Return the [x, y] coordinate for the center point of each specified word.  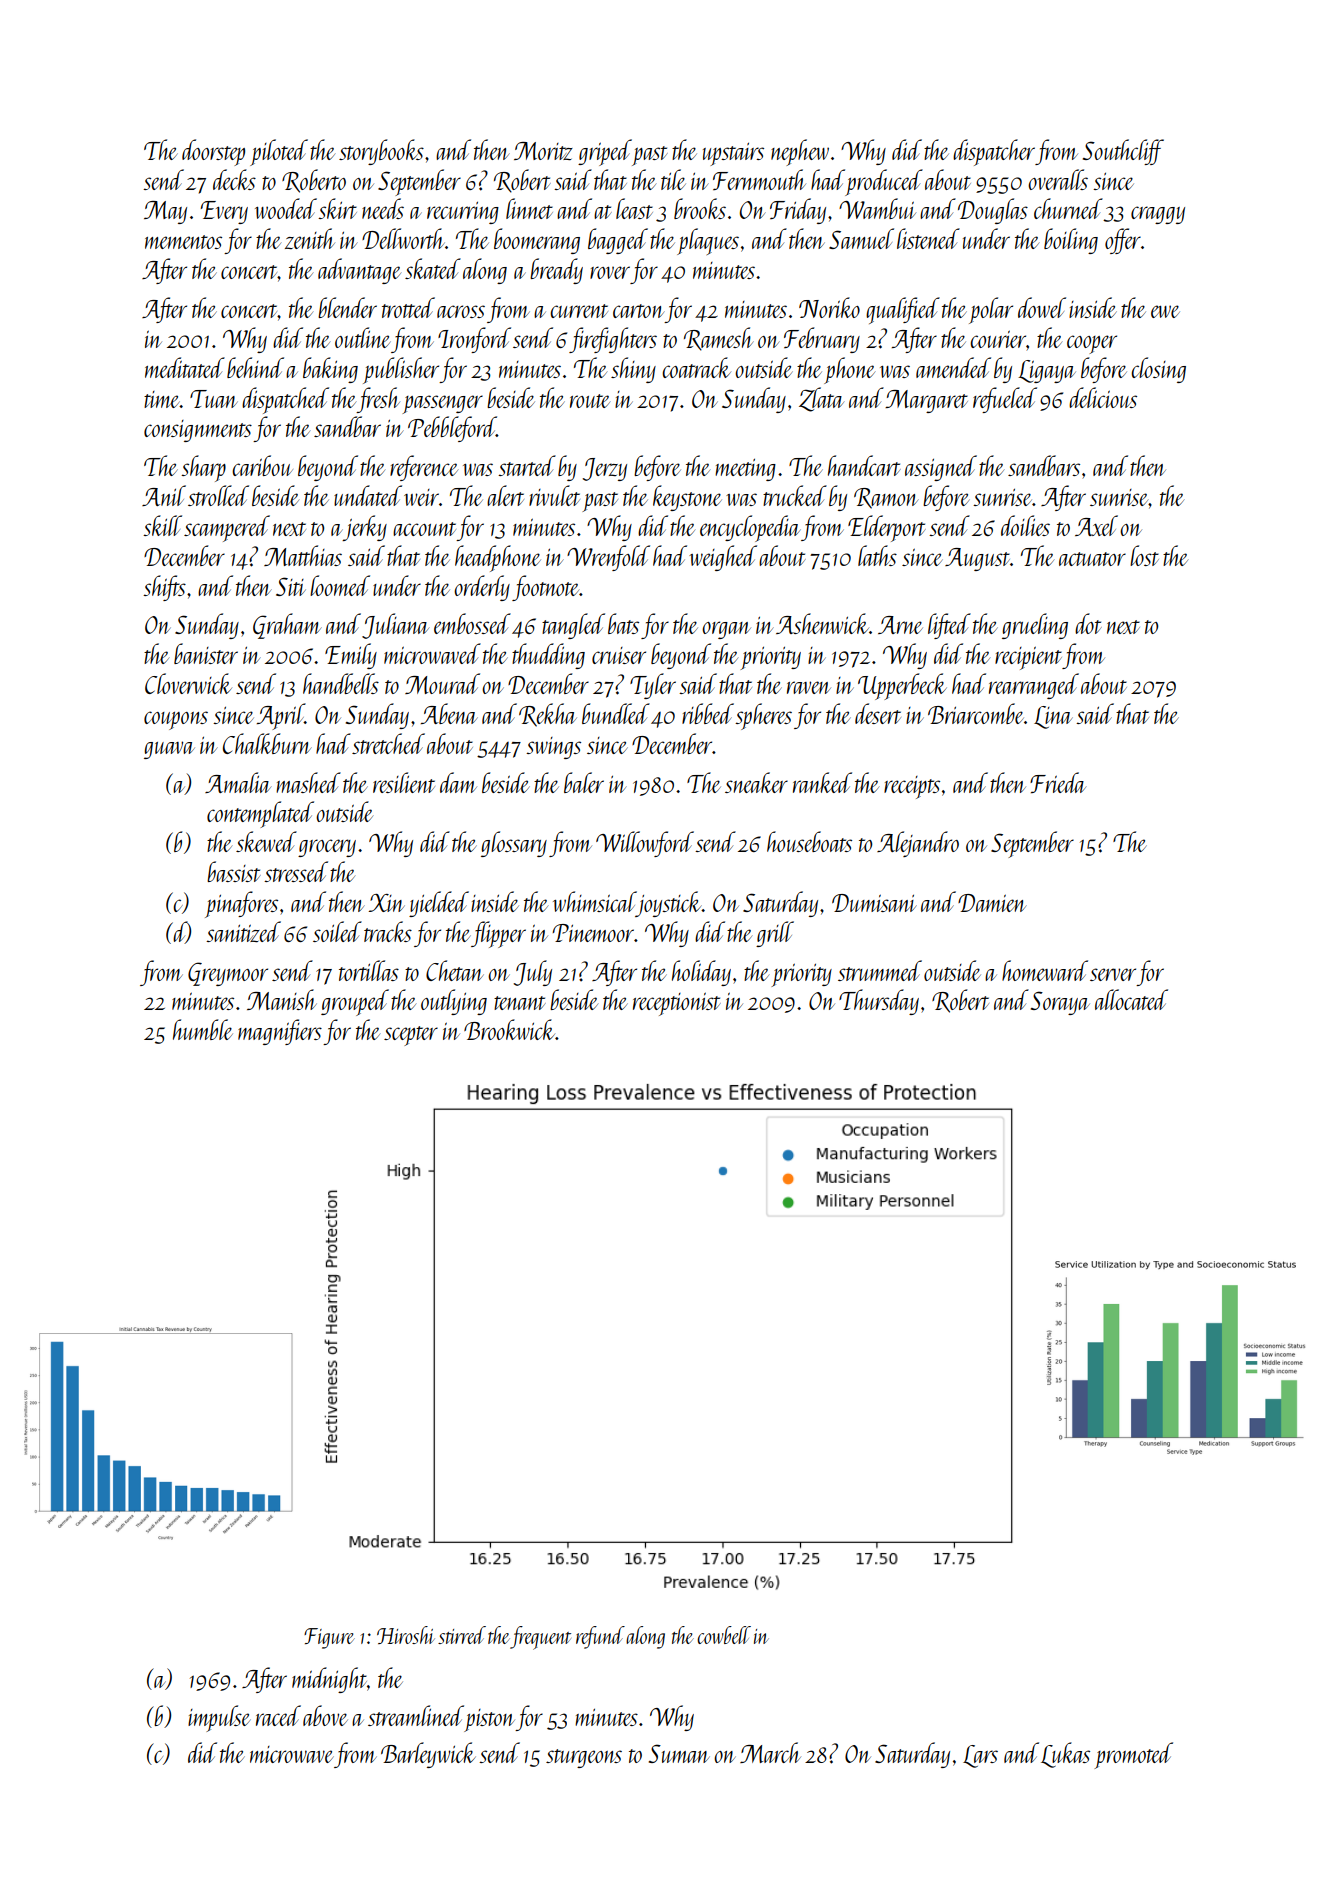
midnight [329, 1680]
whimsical [594, 901]
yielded [439, 904]
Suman [679, 1753]
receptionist [677, 1004]
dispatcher [994, 152]
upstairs [733, 154]
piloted [279, 152]
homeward [1045, 970]
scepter [411, 1036]
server [1113, 974]
